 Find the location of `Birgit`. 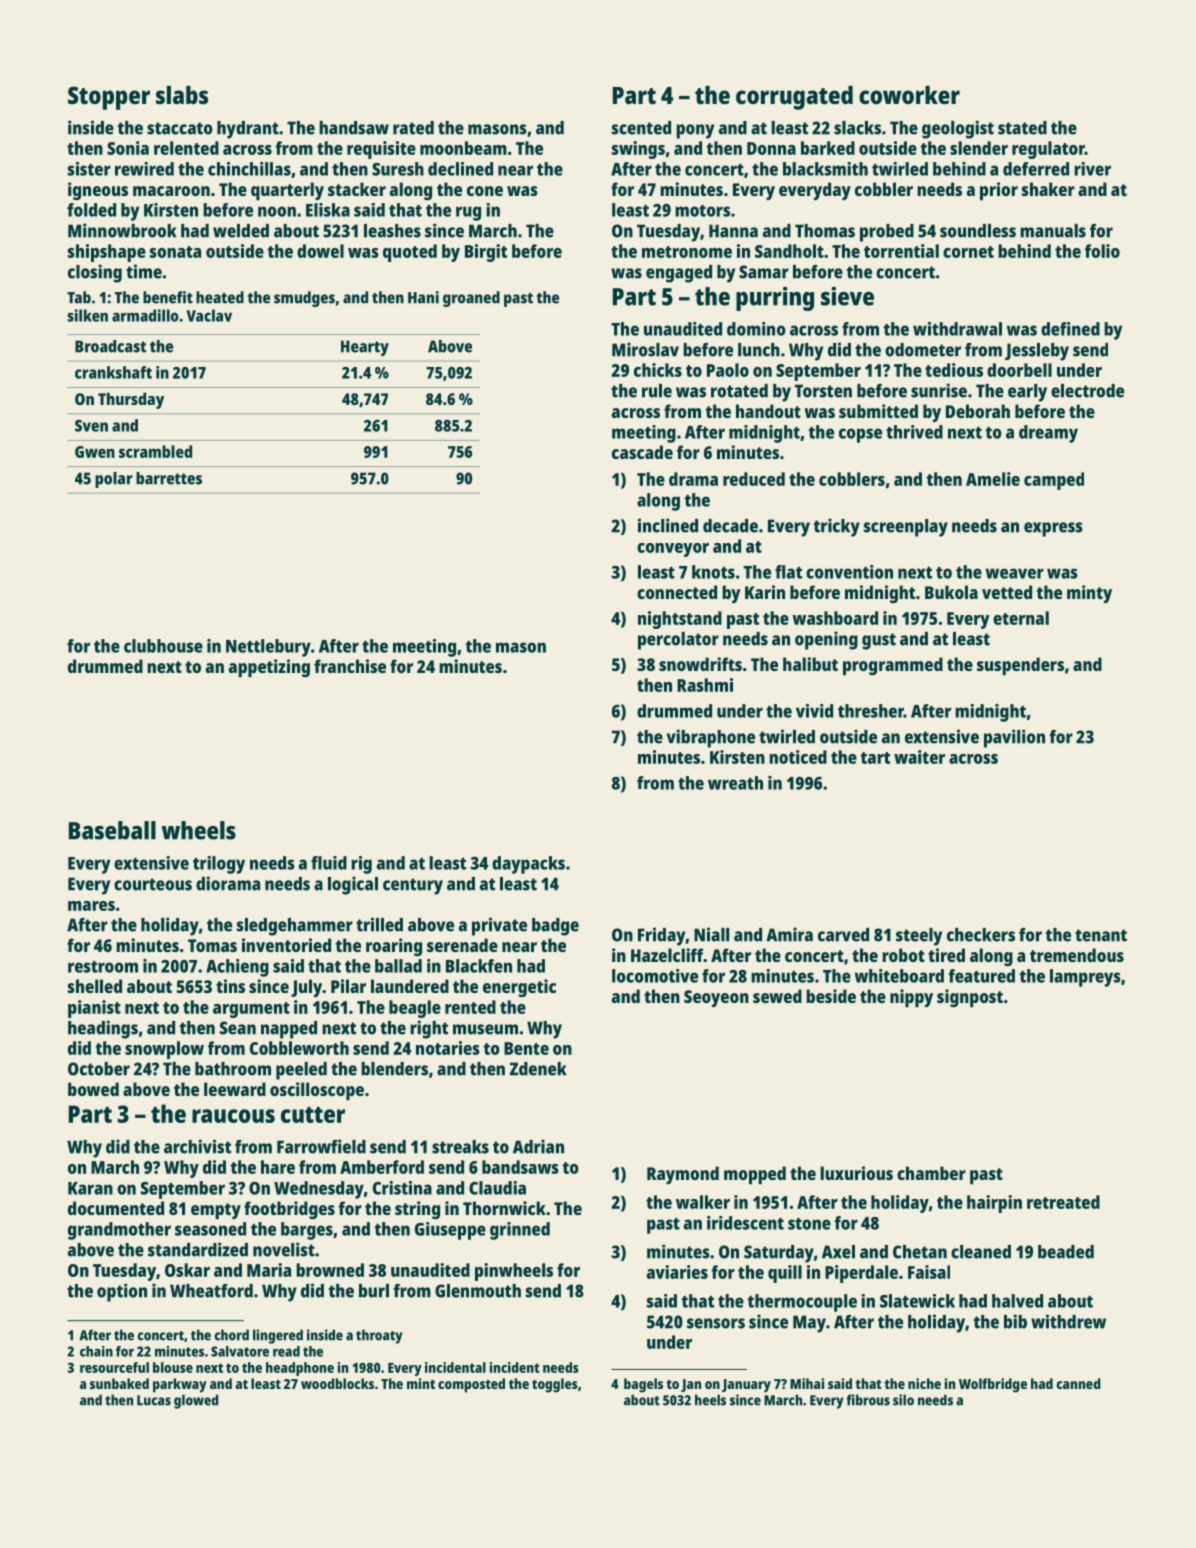

Birgit is located at coordinates (486, 253).
